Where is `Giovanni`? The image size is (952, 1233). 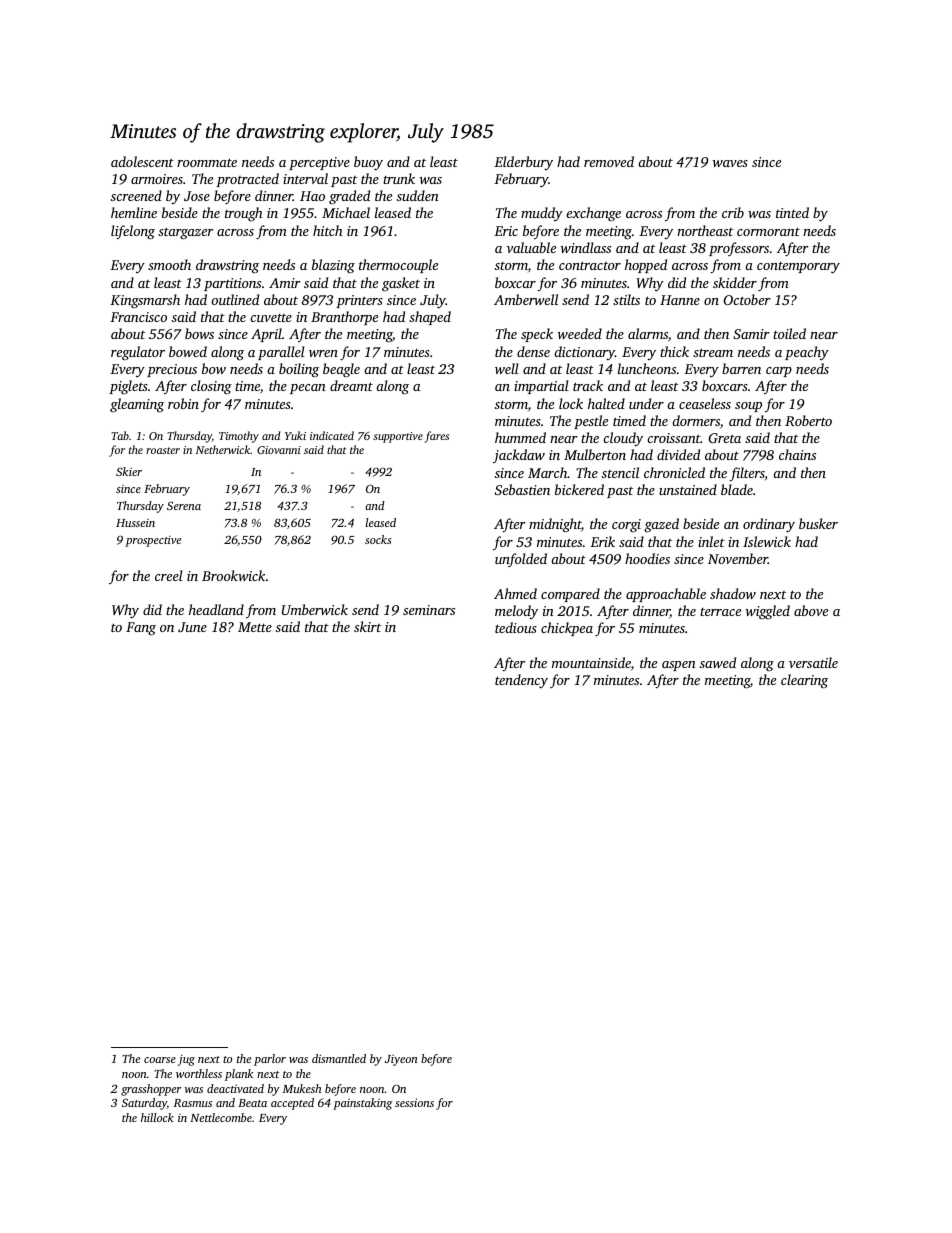 Giovanni is located at coordinates (279, 450).
